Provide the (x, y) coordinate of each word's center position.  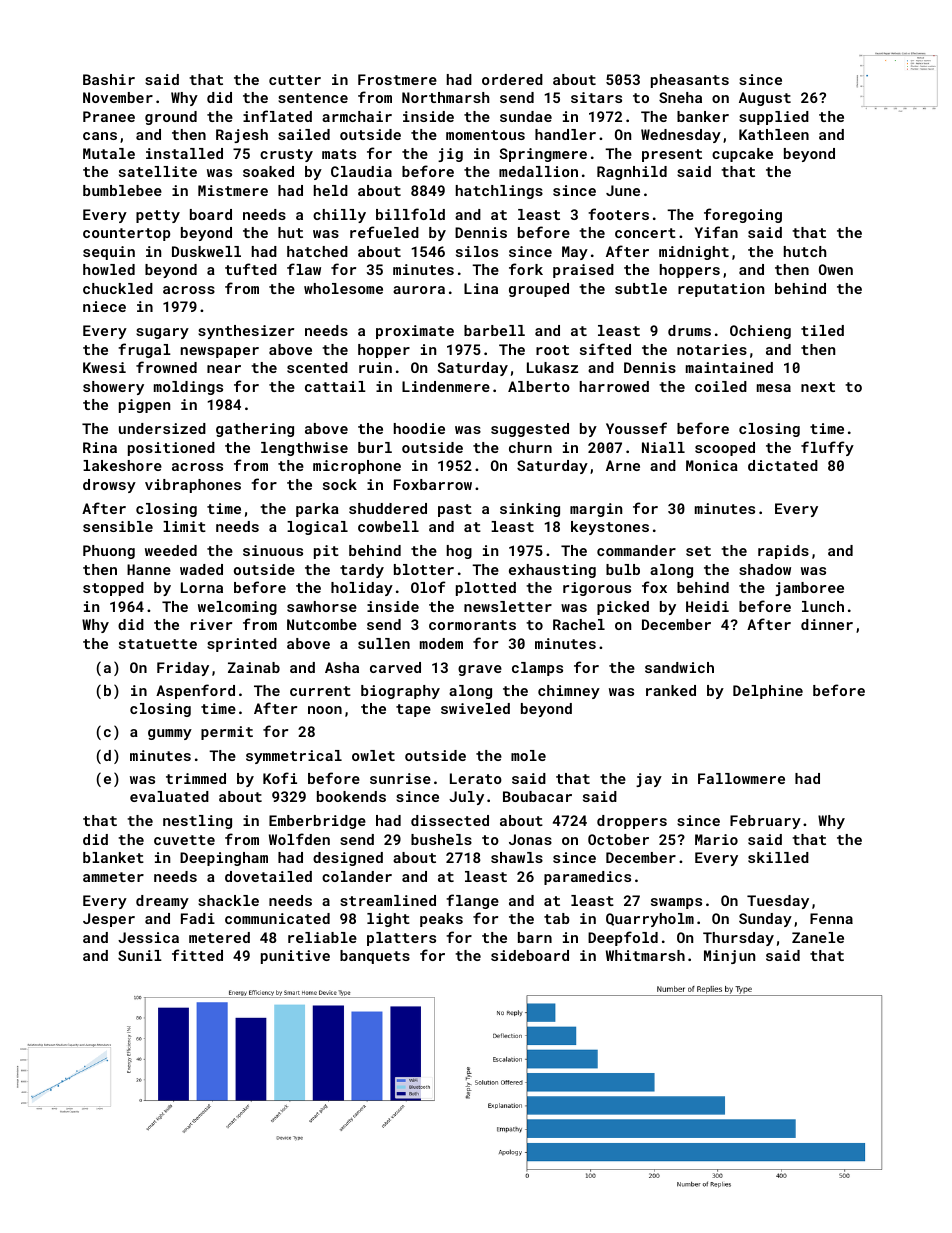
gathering (255, 430)
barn (535, 937)
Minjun (729, 957)
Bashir (109, 79)
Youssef (636, 428)
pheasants (690, 81)
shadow (765, 569)
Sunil (140, 955)
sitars (596, 97)
